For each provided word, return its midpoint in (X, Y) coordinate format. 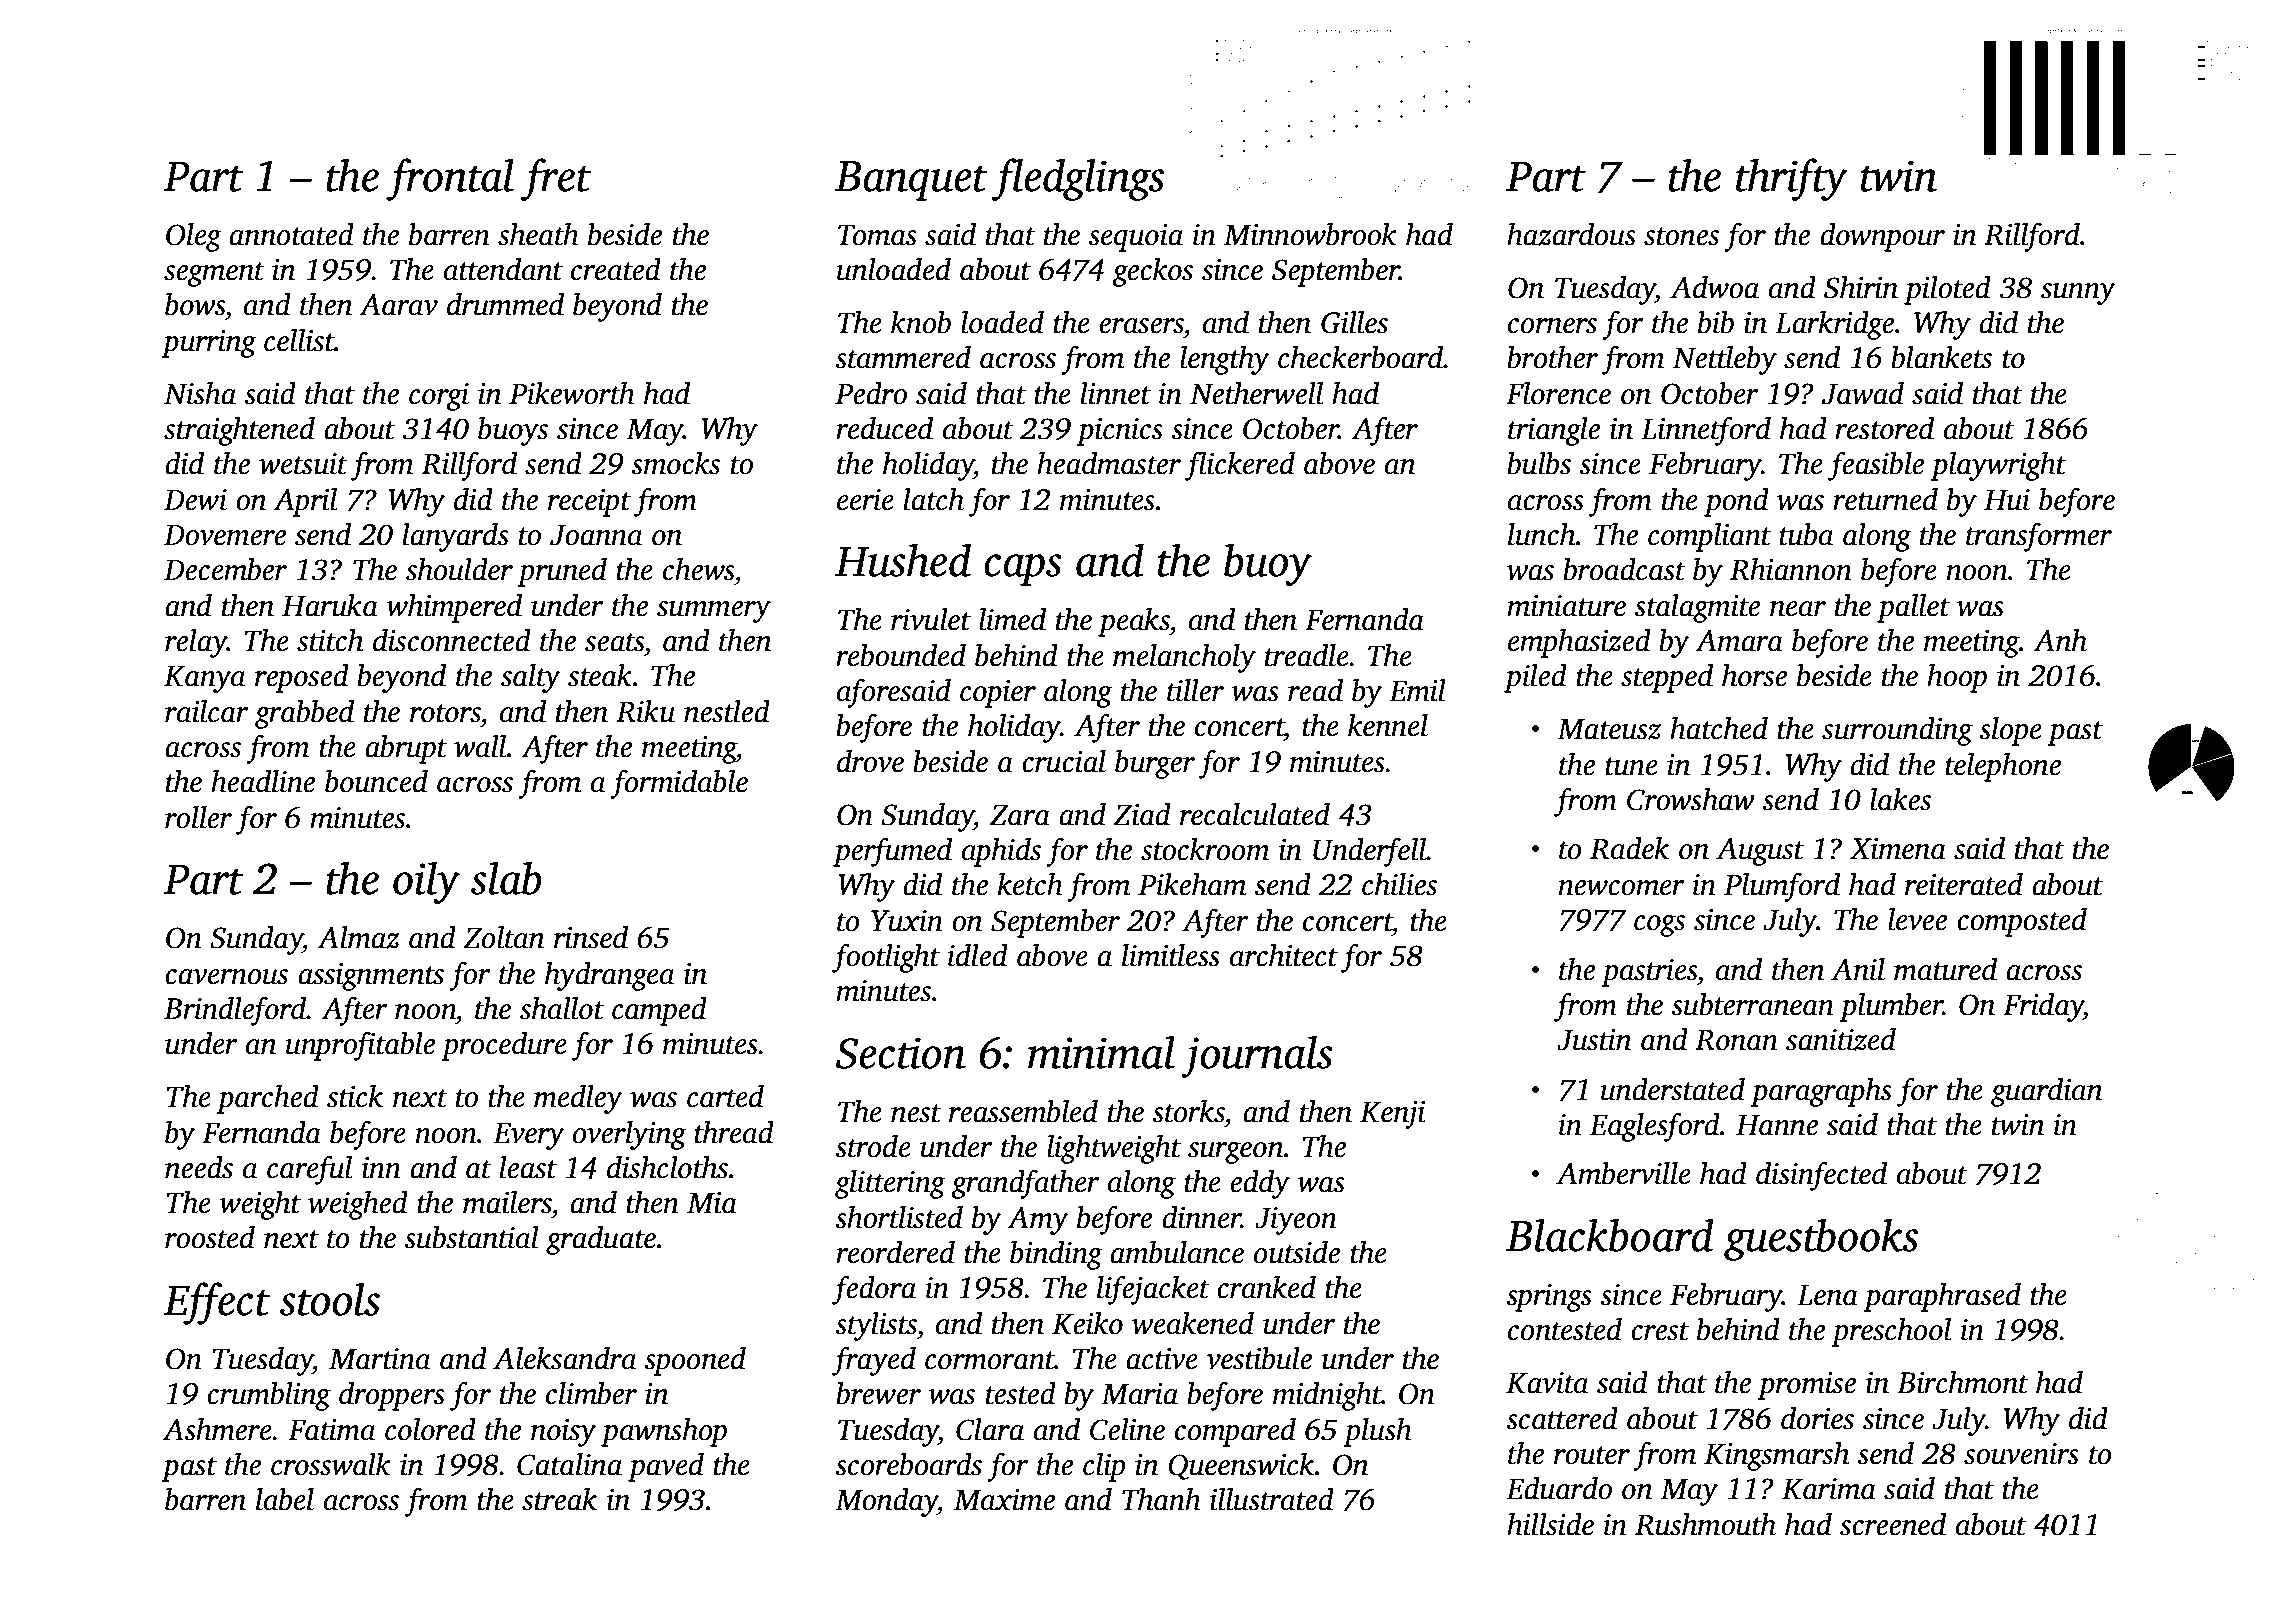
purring (209, 344)
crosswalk (331, 1464)
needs (199, 1167)
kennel (1388, 725)
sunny (2078, 294)
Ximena (1898, 849)
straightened (239, 431)
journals (1257, 1057)
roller (198, 817)
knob (921, 322)
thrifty (1792, 179)
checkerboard (1361, 357)
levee (1917, 919)
